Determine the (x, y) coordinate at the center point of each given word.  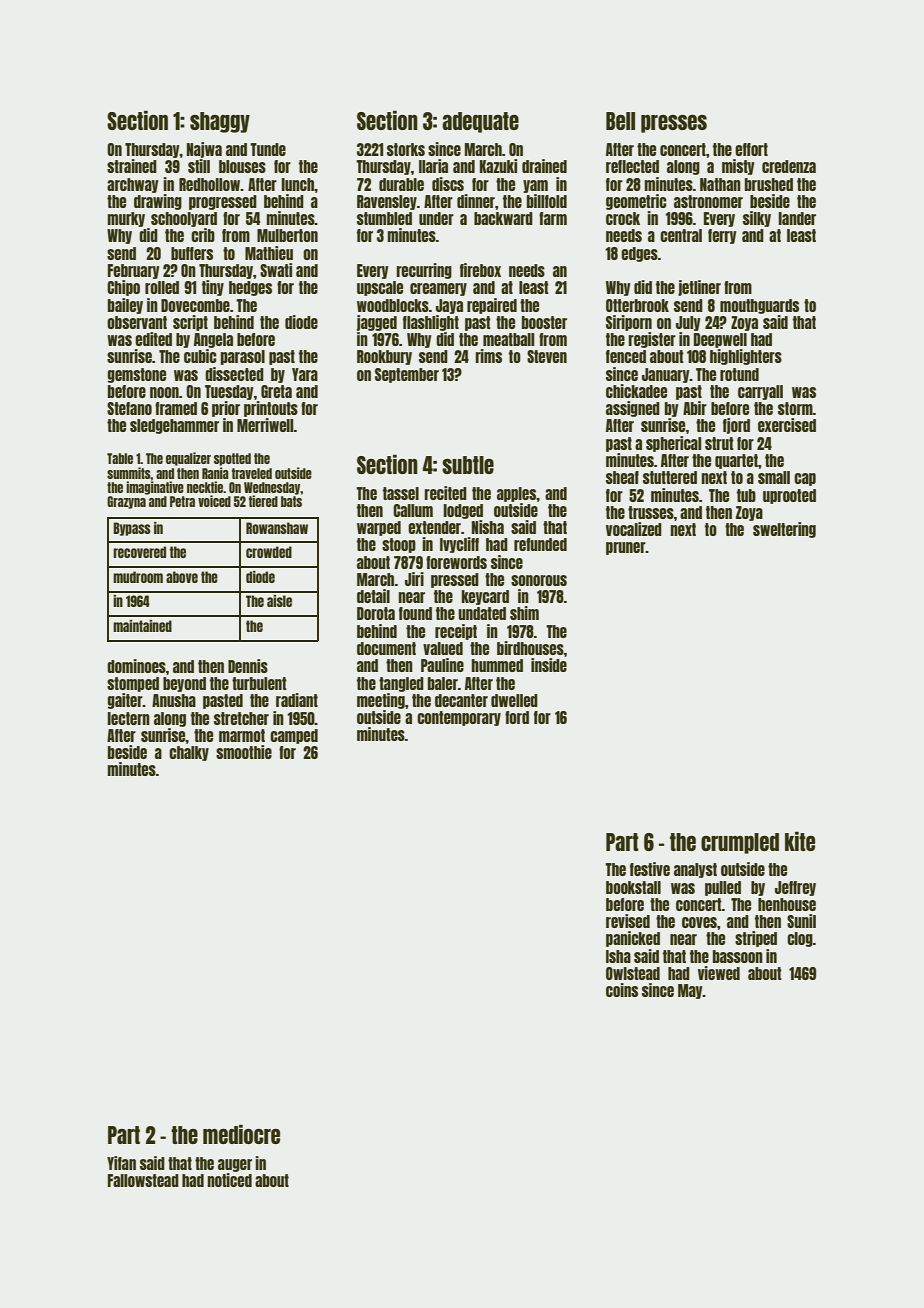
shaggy (220, 122)
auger (235, 1165)
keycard (485, 597)
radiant (297, 700)
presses (674, 124)
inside (549, 665)
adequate (480, 122)
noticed (230, 1180)
